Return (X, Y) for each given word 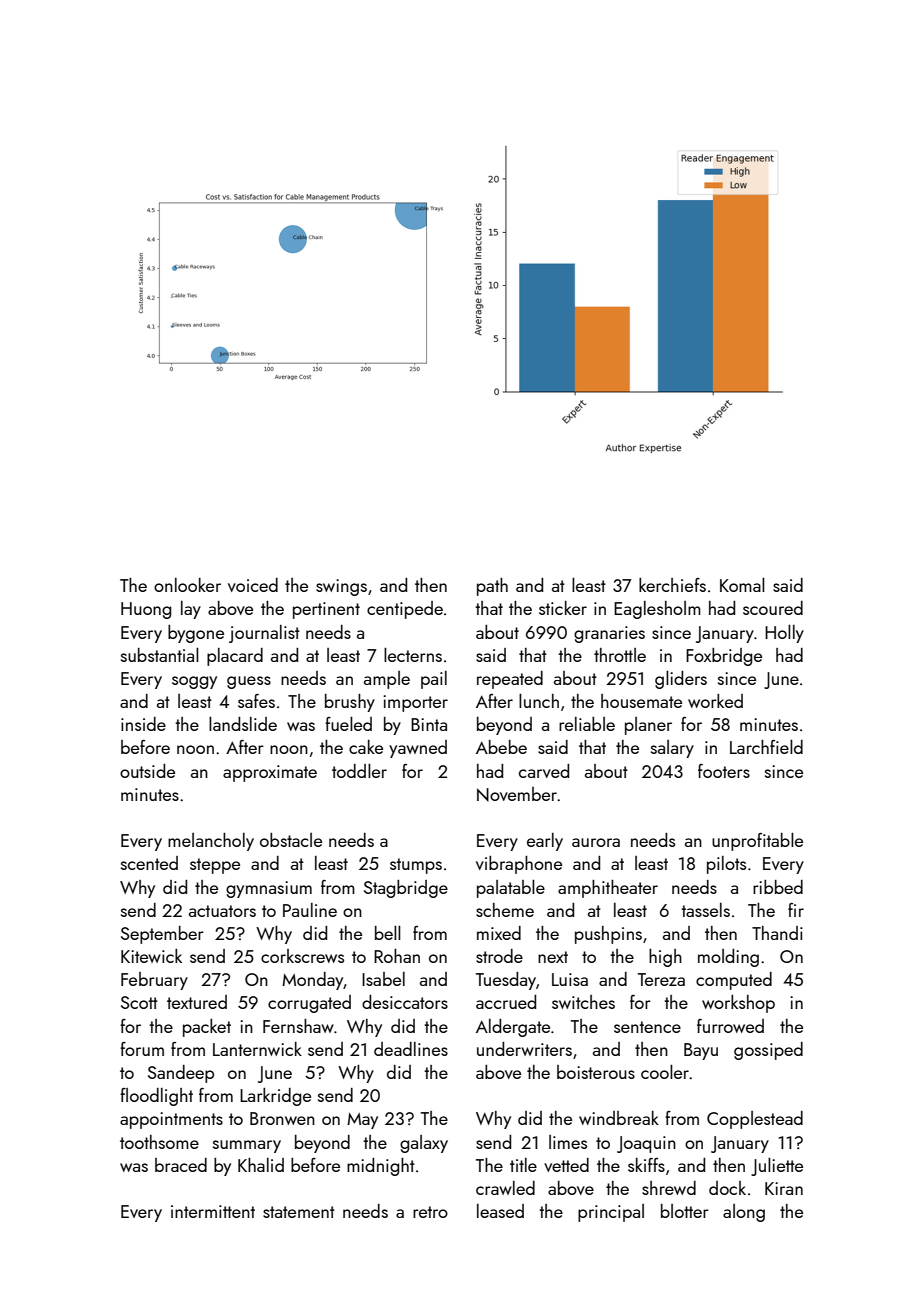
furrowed (730, 1026)
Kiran (784, 1188)
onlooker (187, 585)
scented (149, 863)
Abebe (501, 747)
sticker (563, 608)
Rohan (397, 956)
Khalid (261, 1165)
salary (672, 749)
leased (500, 1211)
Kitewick (151, 956)
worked (715, 701)
